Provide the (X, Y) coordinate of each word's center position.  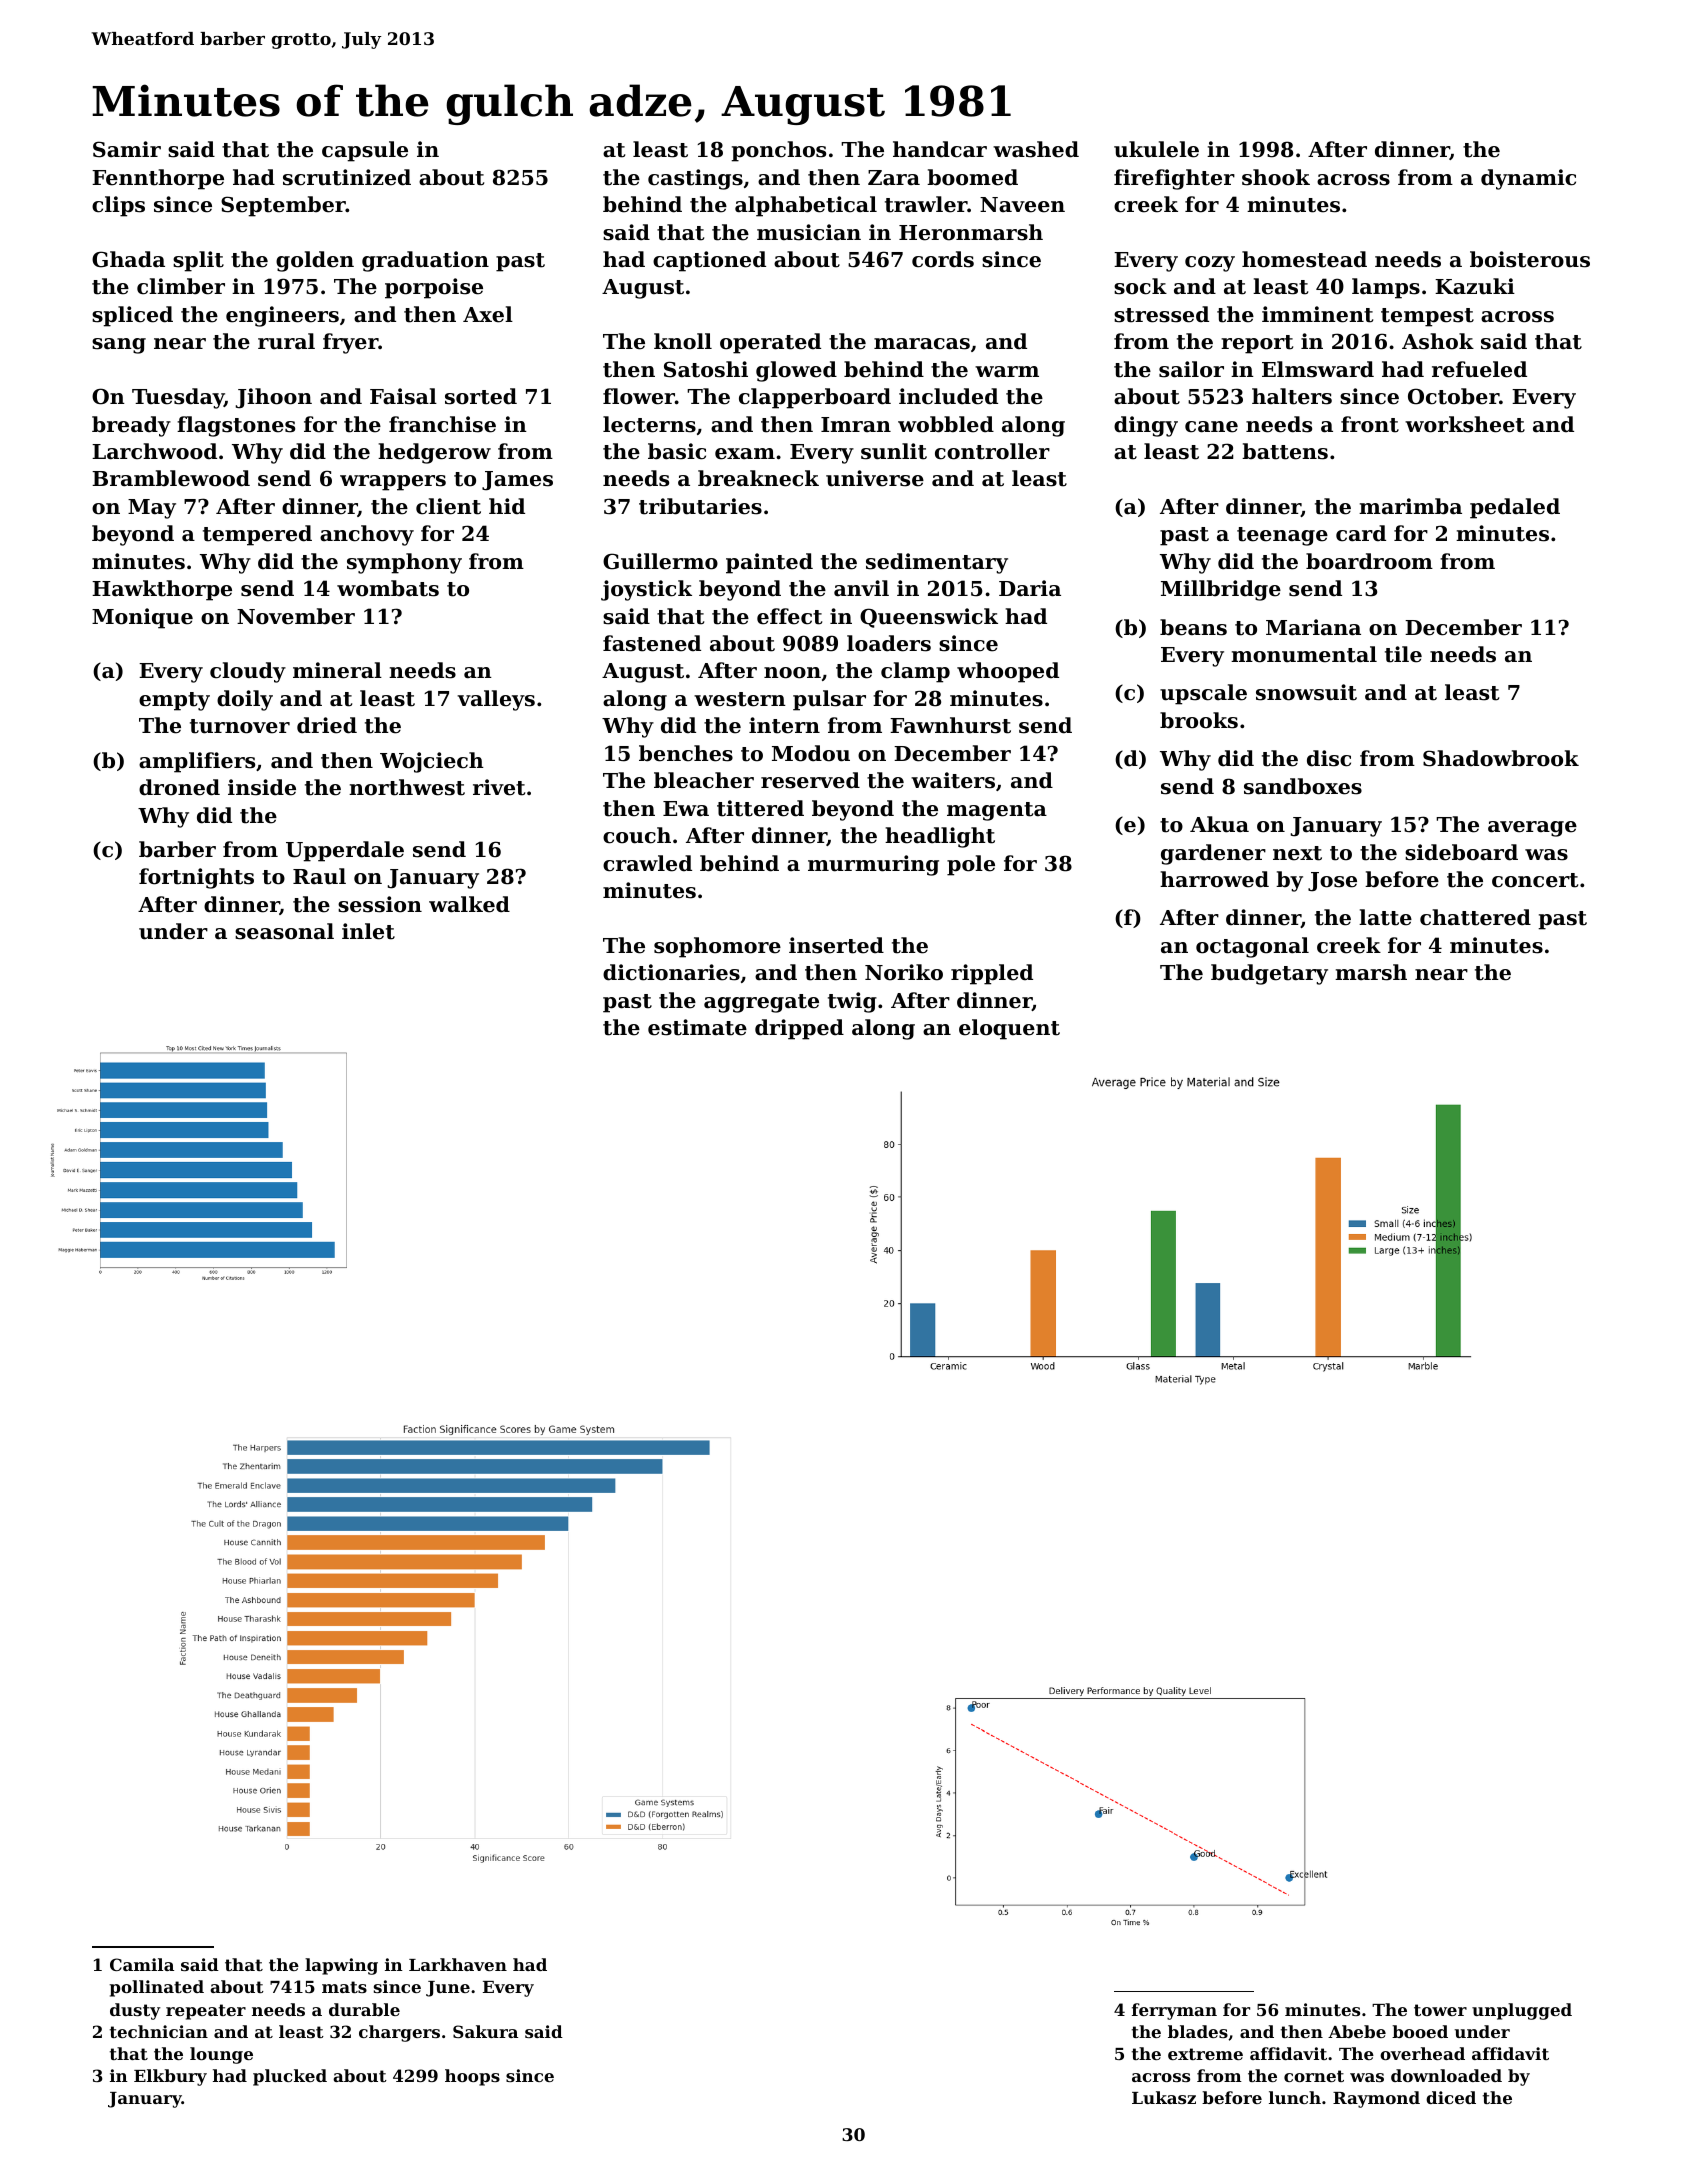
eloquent (1009, 1029)
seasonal (284, 931)
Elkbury (170, 2077)
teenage (1282, 536)
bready (131, 426)
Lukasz (1164, 2097)
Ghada (128, 259)
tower (1440, 2010)
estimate (697, 1027)
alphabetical (806, 206)
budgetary (1269, 974)
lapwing (341, 1966)
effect (789, 616)
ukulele (1156, 149)
